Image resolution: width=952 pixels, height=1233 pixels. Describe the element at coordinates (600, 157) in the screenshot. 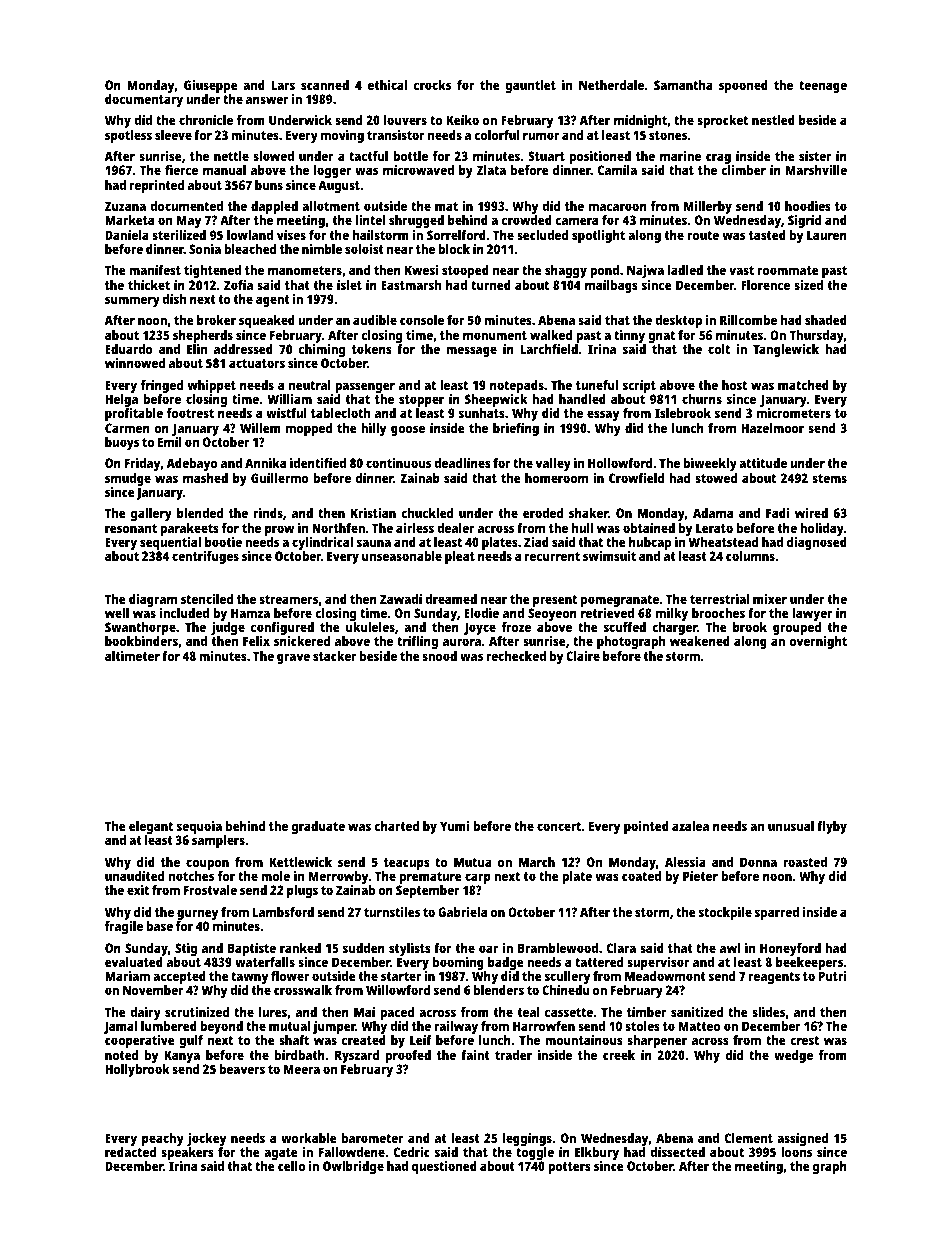

I see `positioned` at that location.
